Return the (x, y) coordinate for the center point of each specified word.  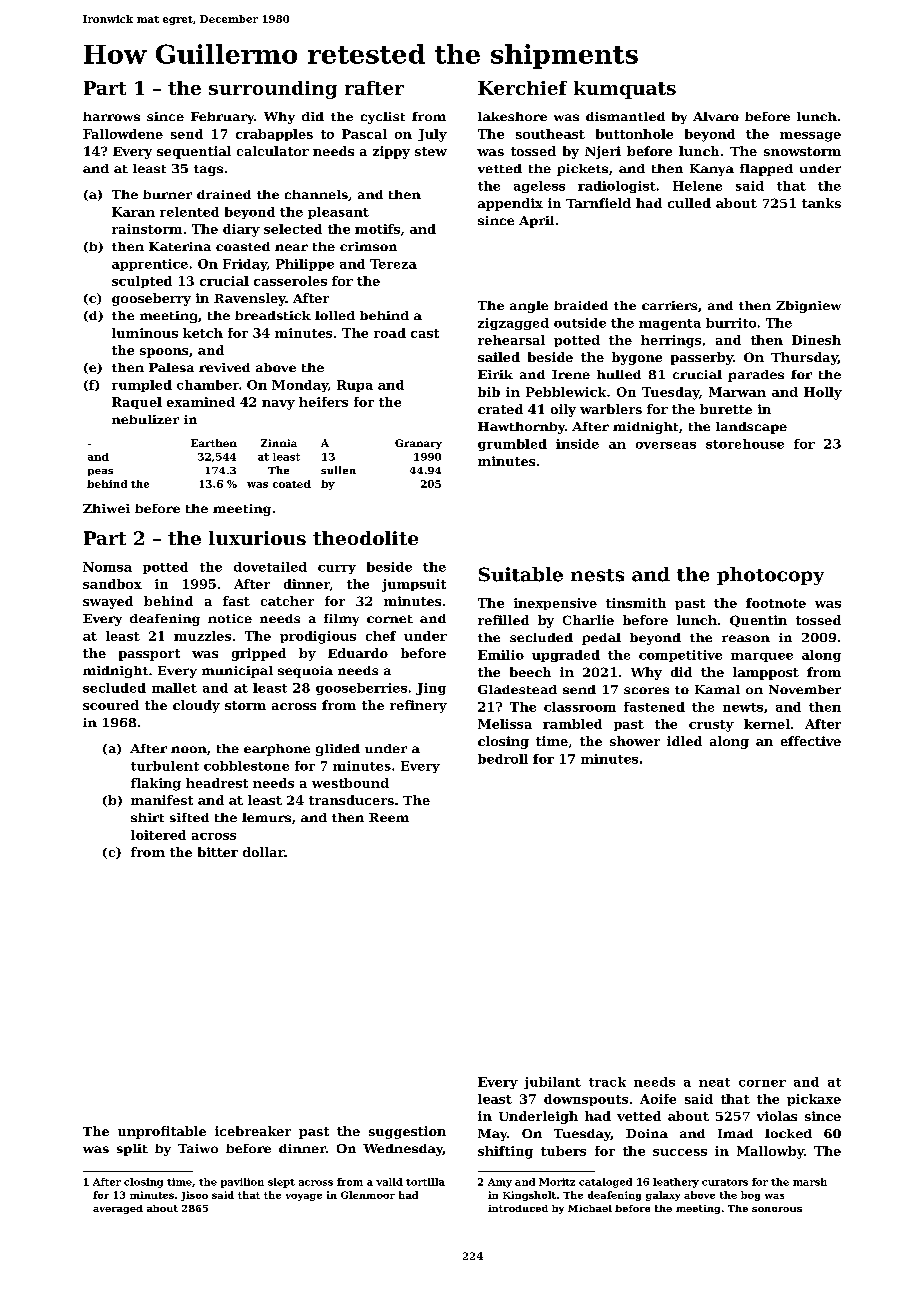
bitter (218, 852)
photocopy (770, 576)
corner (762, 1083)
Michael (590, 1208)
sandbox (112, 584)
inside (577, 444)
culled (689, 203)
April (536, 222)
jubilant (552, 1083)
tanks (821, 203)
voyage (304, 1197)
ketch (203, 333)
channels (316, 194)
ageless (539, 187)
